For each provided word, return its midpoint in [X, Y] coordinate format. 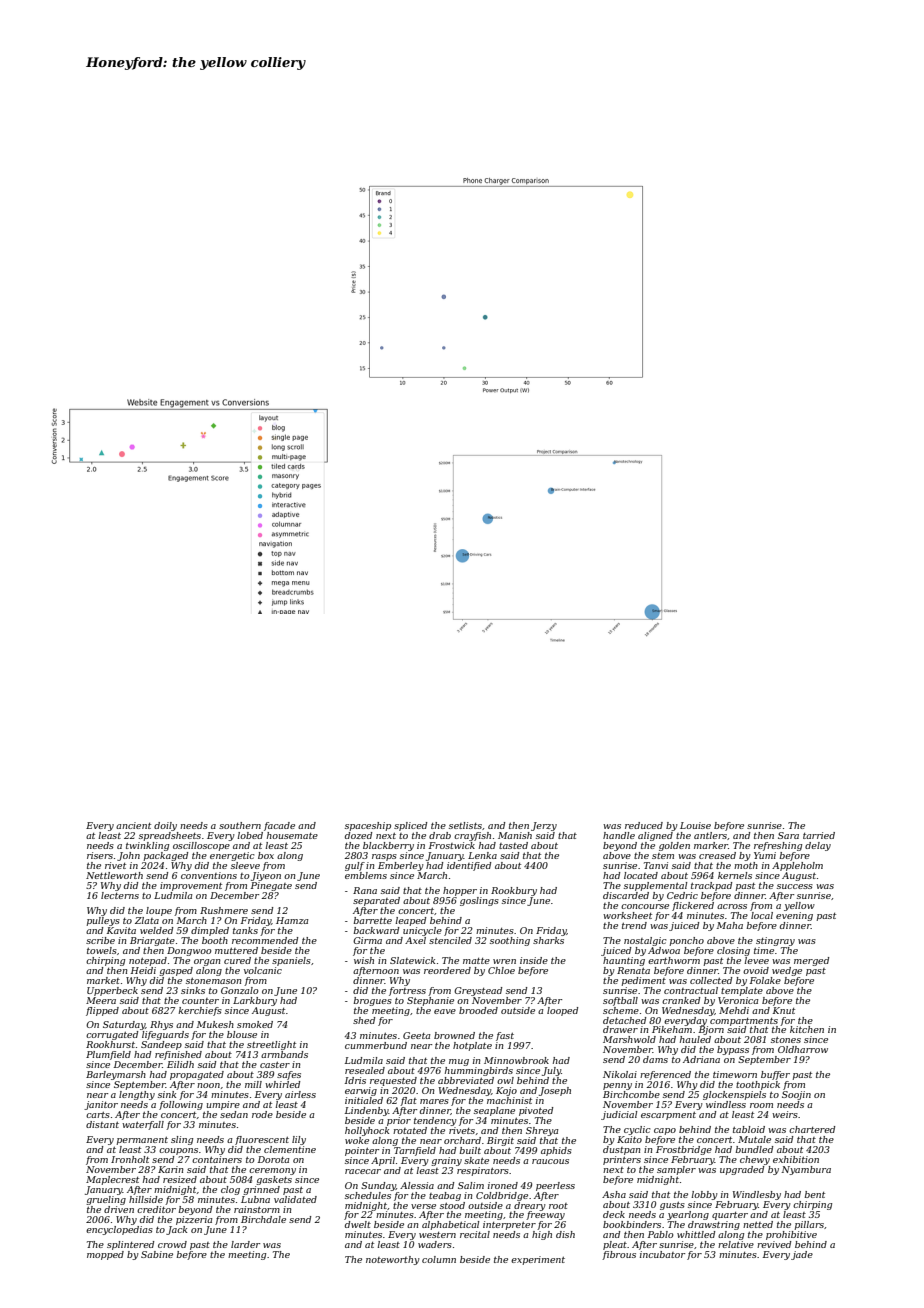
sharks [548, 940]
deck [614, 1214]
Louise [695, 825]
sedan [234, 1114]
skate [476, 1160]
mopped [105, 1255]
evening [794, 916]
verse [423, 1206]
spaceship [368, 826]
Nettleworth [114, 875]
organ [207, 962]
